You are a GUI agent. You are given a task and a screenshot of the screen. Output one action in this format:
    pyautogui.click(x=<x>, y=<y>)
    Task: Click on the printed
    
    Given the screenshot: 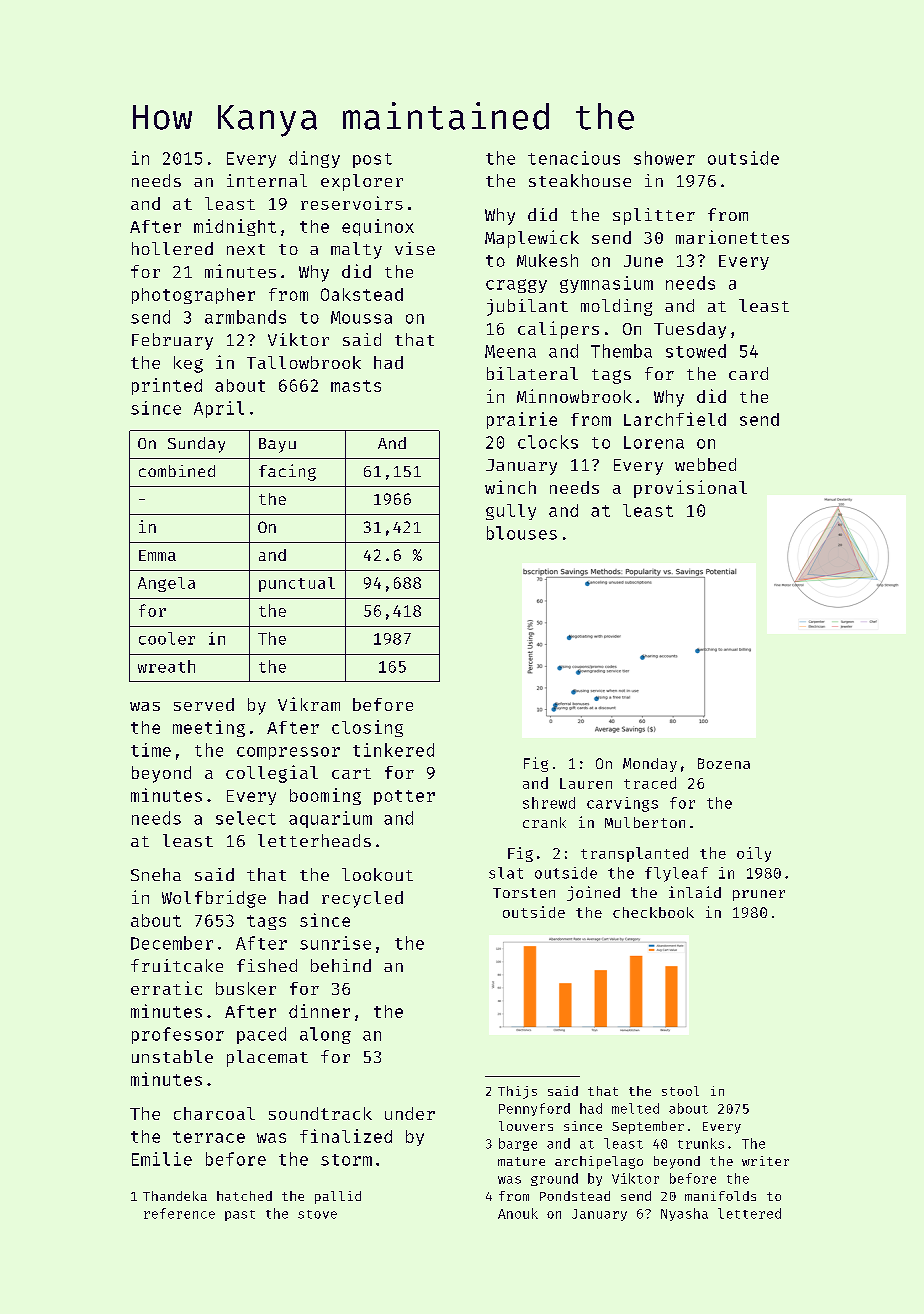 What is the action you would take?
    pyautogui.click(x=167, y=386)
